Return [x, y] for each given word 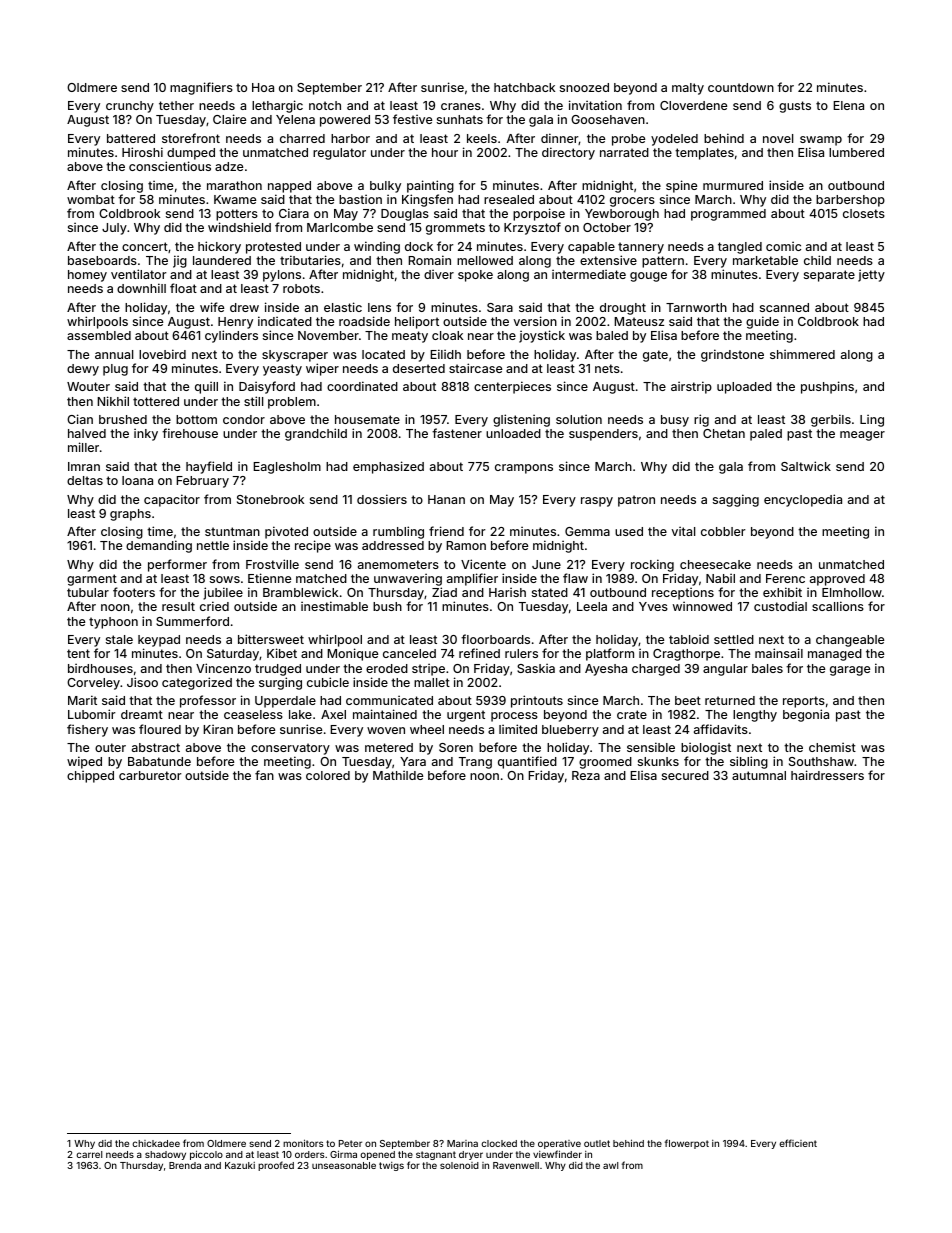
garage [850, 671]
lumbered [856, 152]
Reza [586, 775]
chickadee [156, 1143]
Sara [500, 307]
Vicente [483, 564]
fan [264, 775]
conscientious [170, 166]
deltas [85, 480]
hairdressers [827, 775]
